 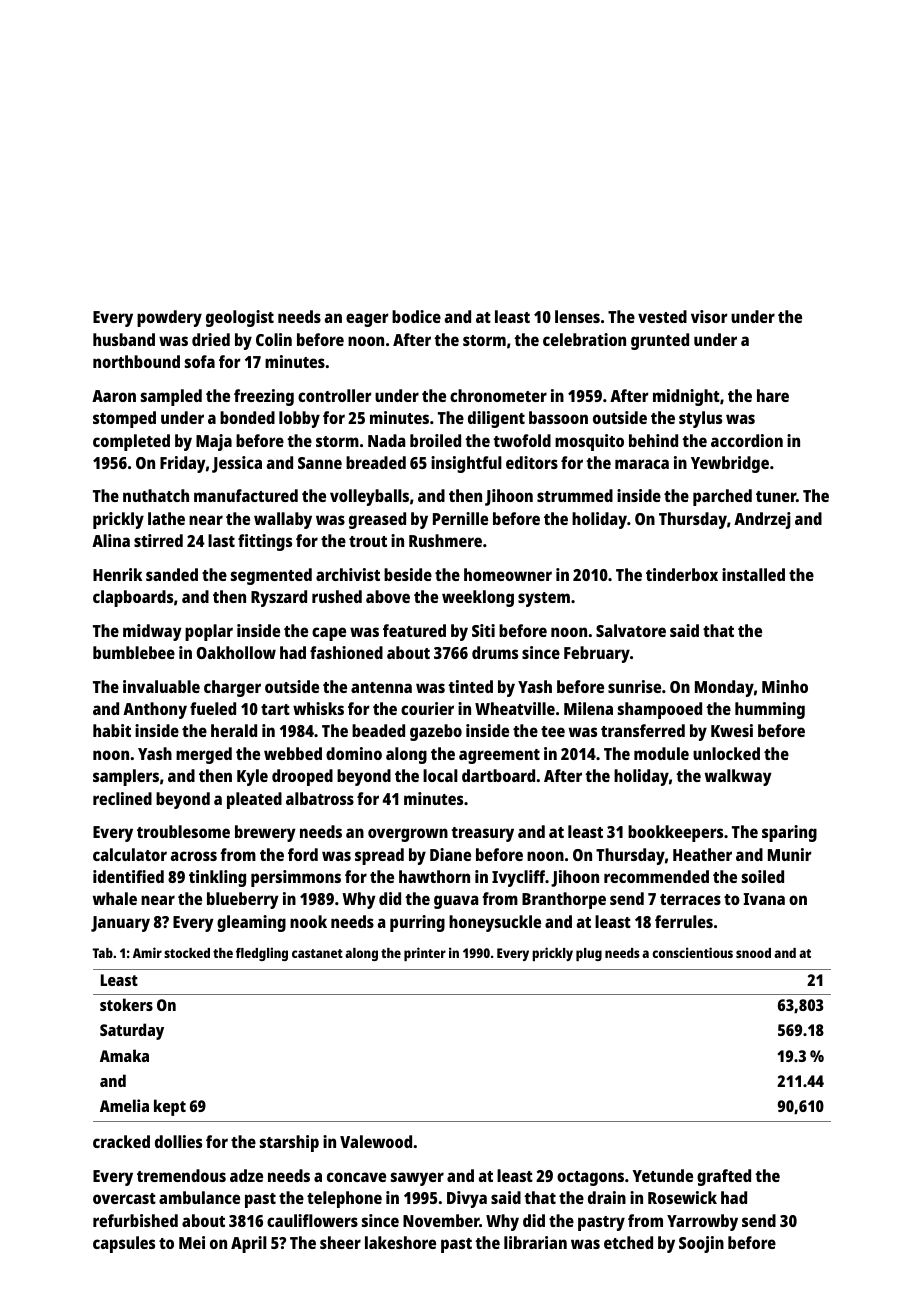 What do you see at coordinates (131, 442) in the screenshot?
I see `completed` at bounding box center [131, 442].
